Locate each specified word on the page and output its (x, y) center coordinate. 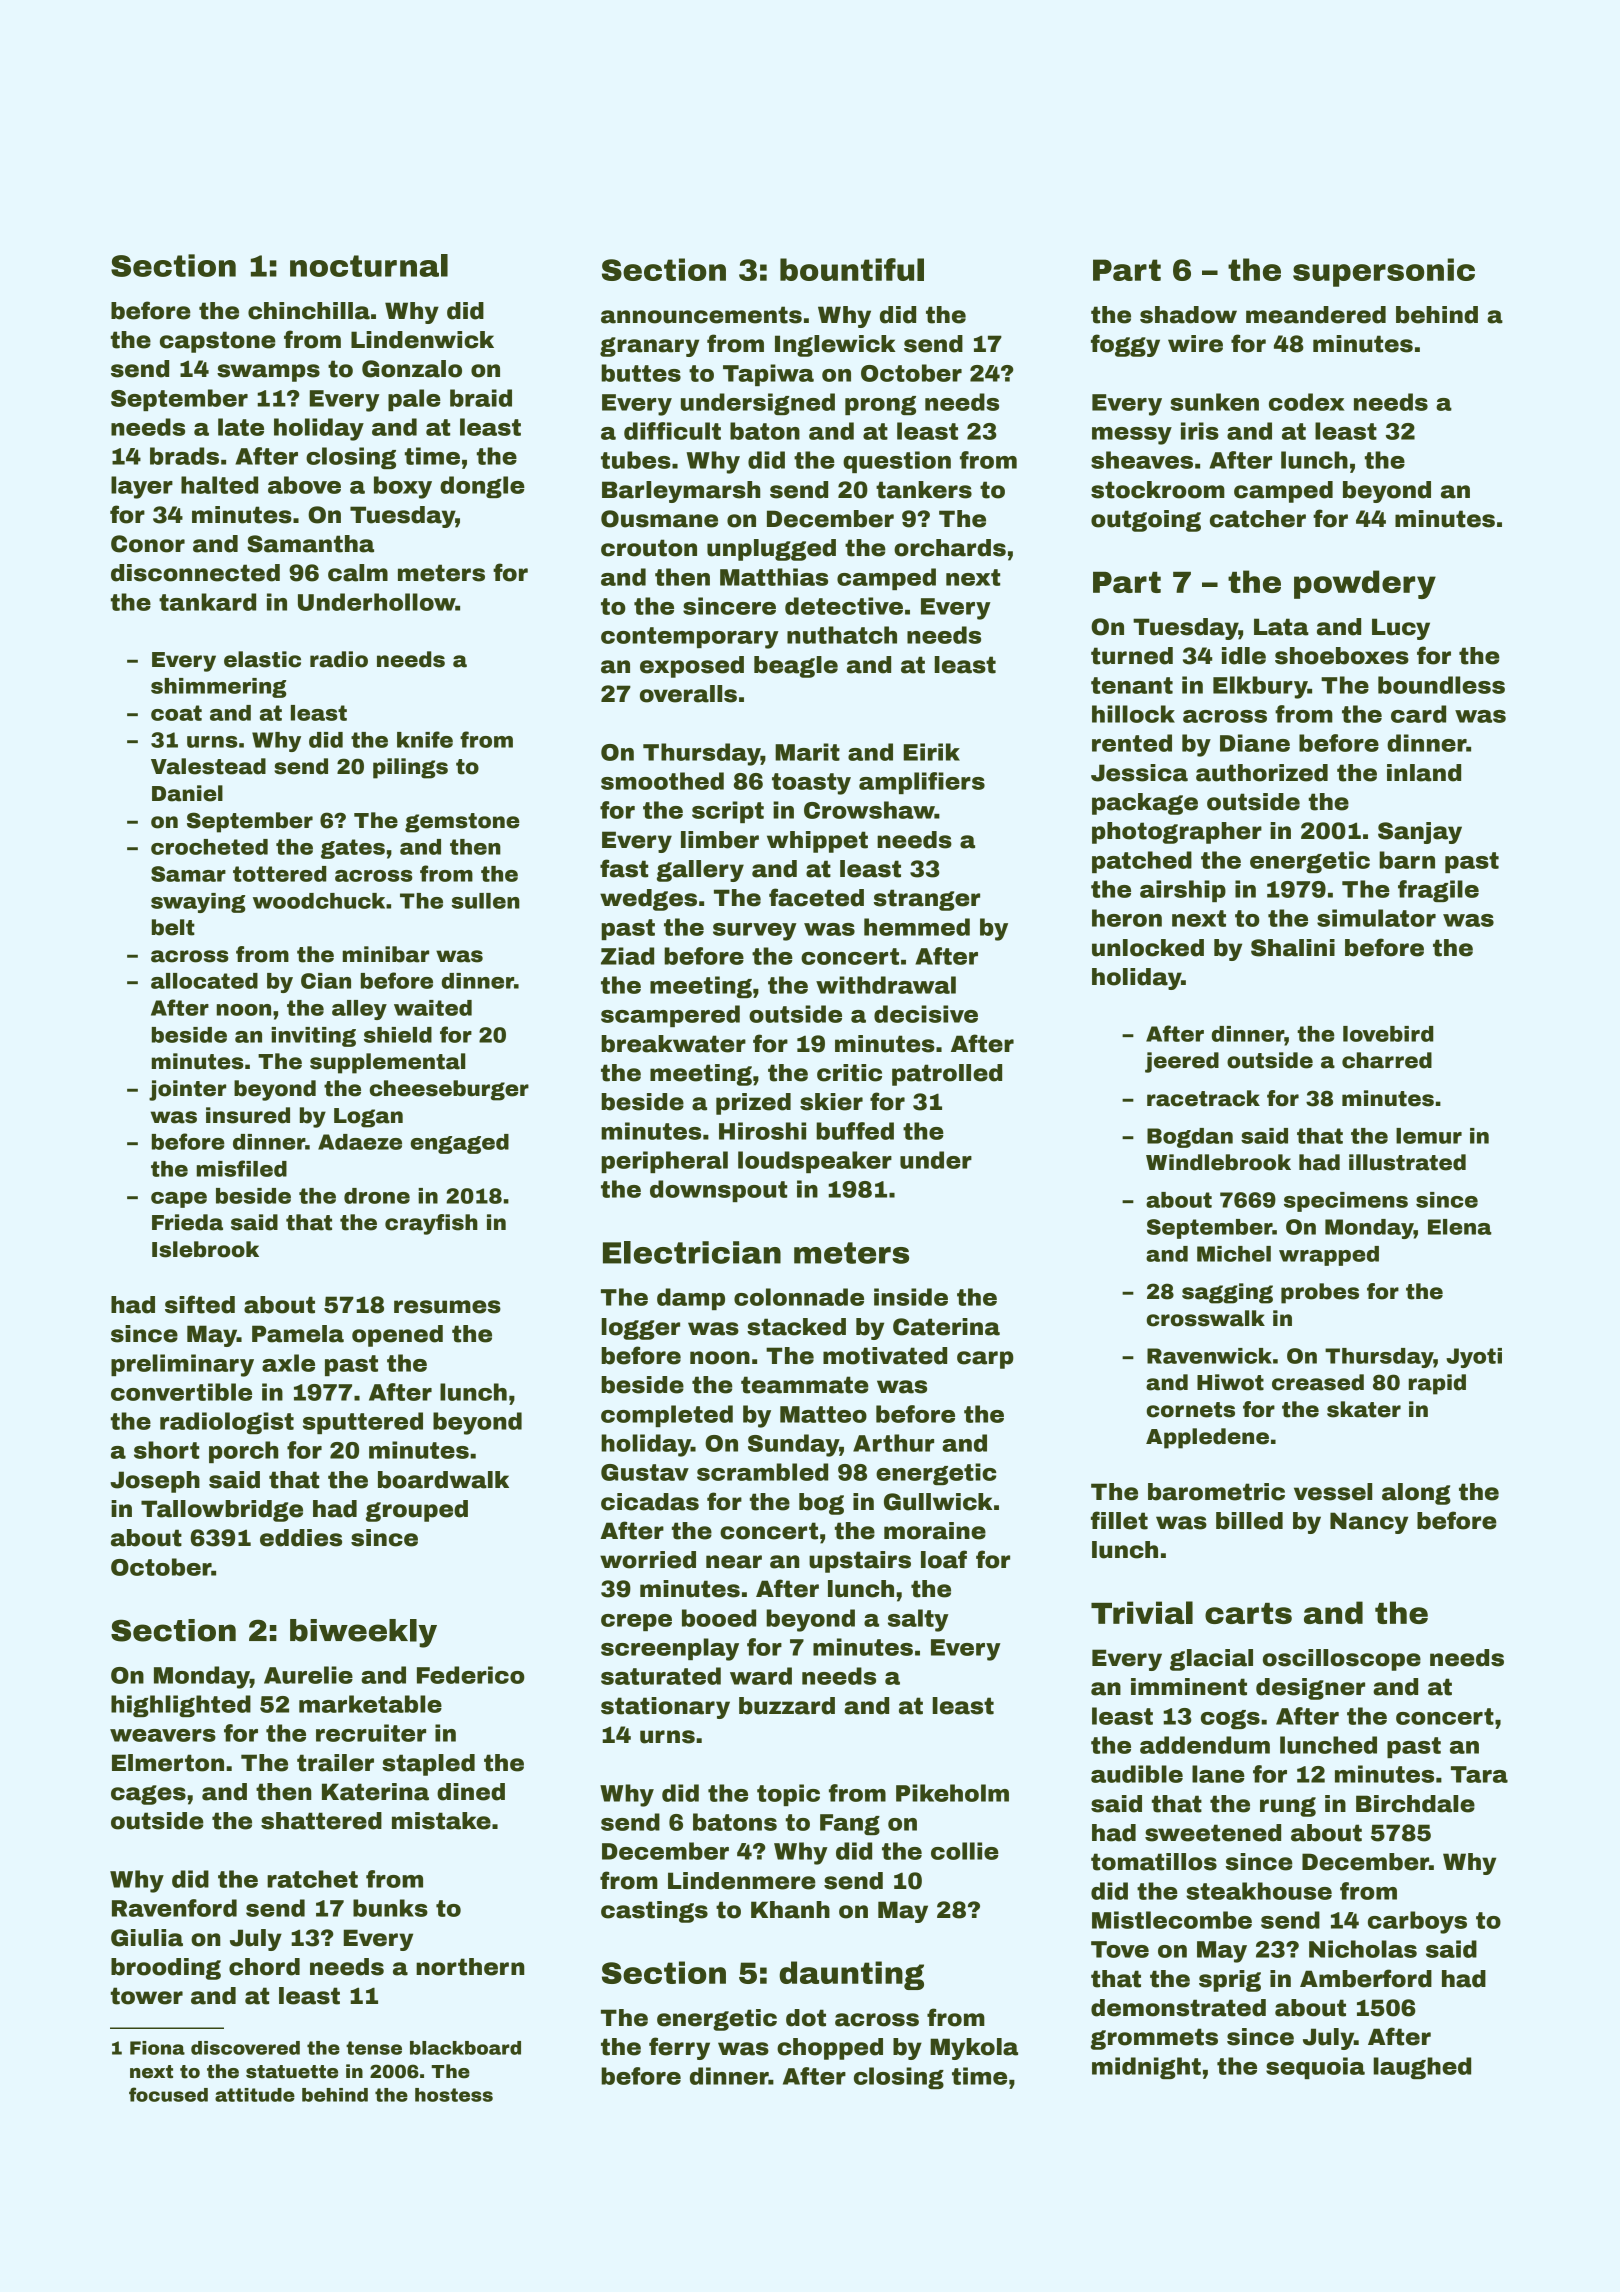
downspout (718, 1191)
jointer (187, 1090)
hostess (454, 2095)
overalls (688, 694)
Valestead (208, 766)
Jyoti (1474, 1358)
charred (1387, 1060)
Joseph (155, 1482)
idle (1244, 656)
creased (1318, 1382)
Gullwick (938, 1502)
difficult (672, 431)
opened (397, 1336)
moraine (935, 1531)
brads (184, 456)
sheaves (1142, 460)
